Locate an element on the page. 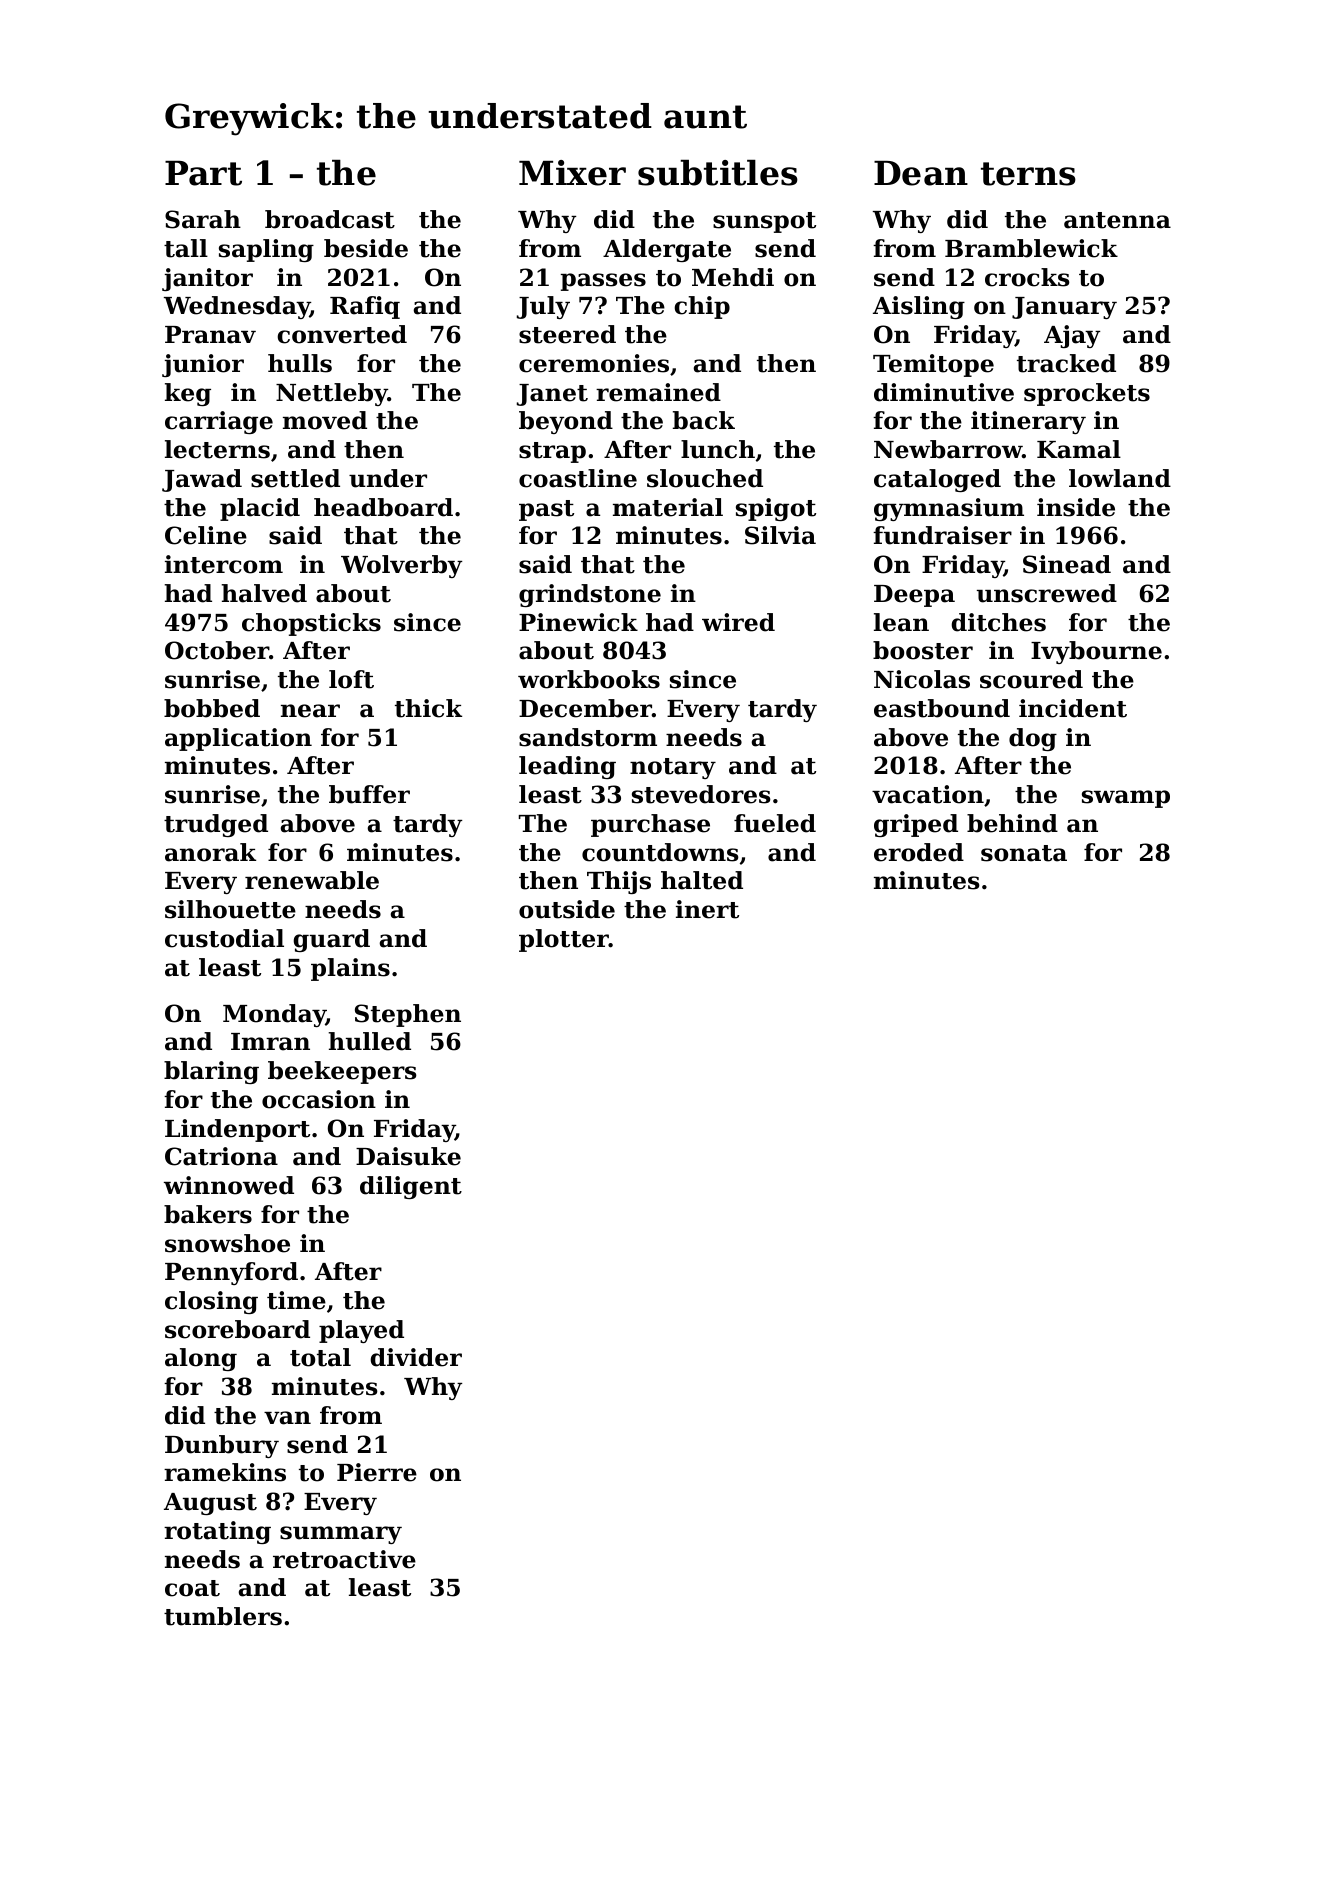  sonata is located at coordinates (1024, 853).
